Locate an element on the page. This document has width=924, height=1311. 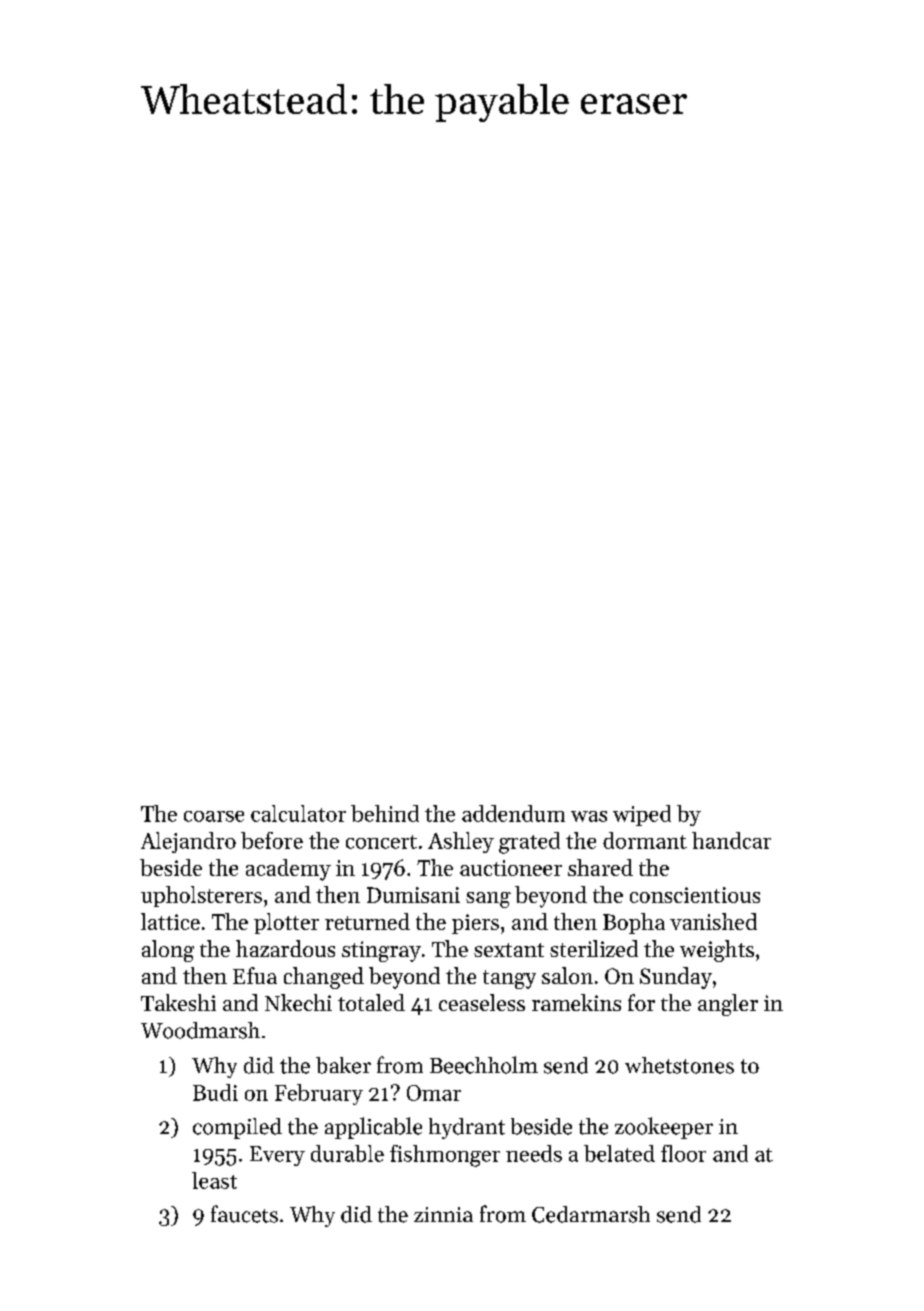
fishmonger is located at coordinates (445, 1156).
